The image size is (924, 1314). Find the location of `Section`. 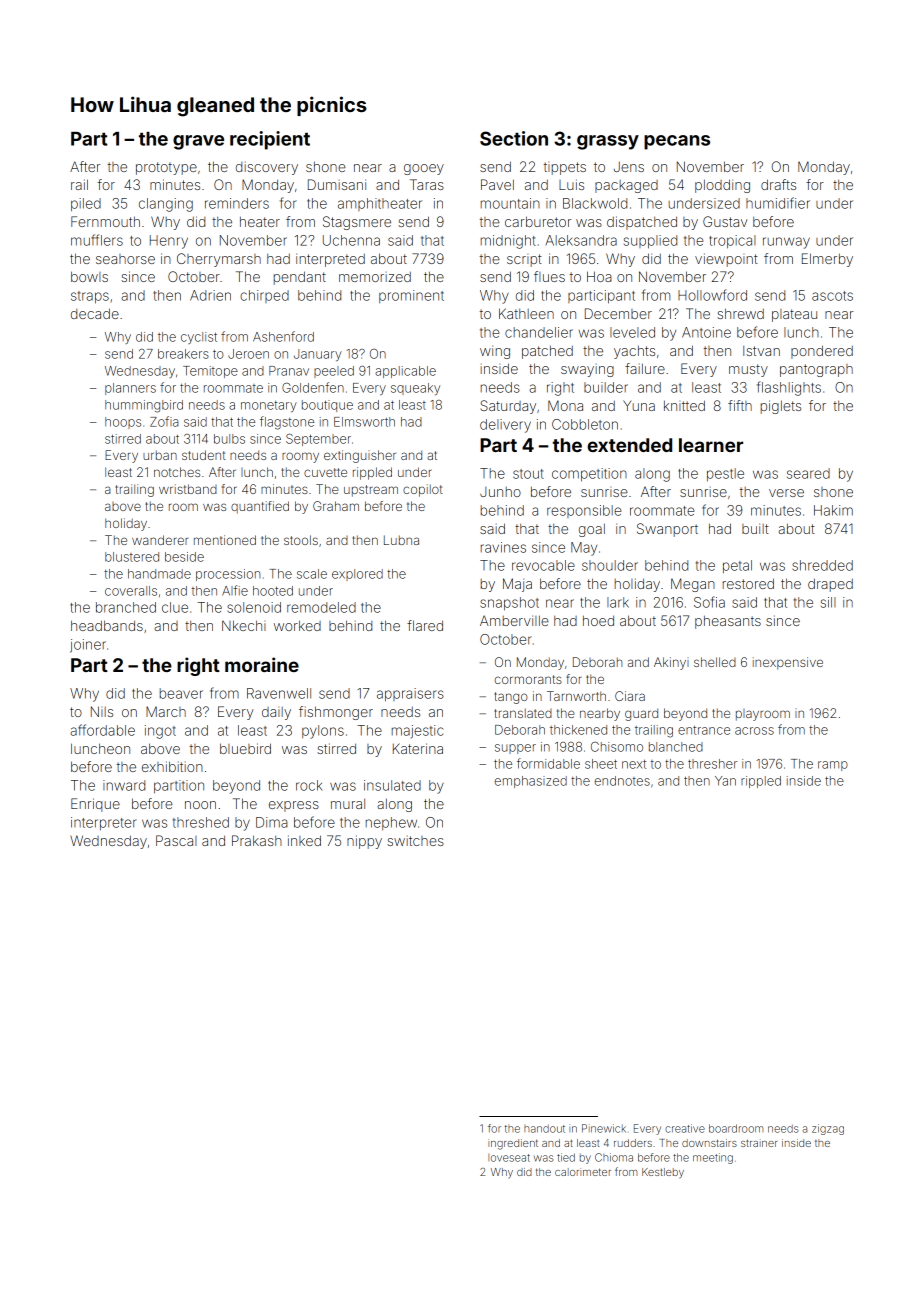

Section is located at coordinates (514, 138).
